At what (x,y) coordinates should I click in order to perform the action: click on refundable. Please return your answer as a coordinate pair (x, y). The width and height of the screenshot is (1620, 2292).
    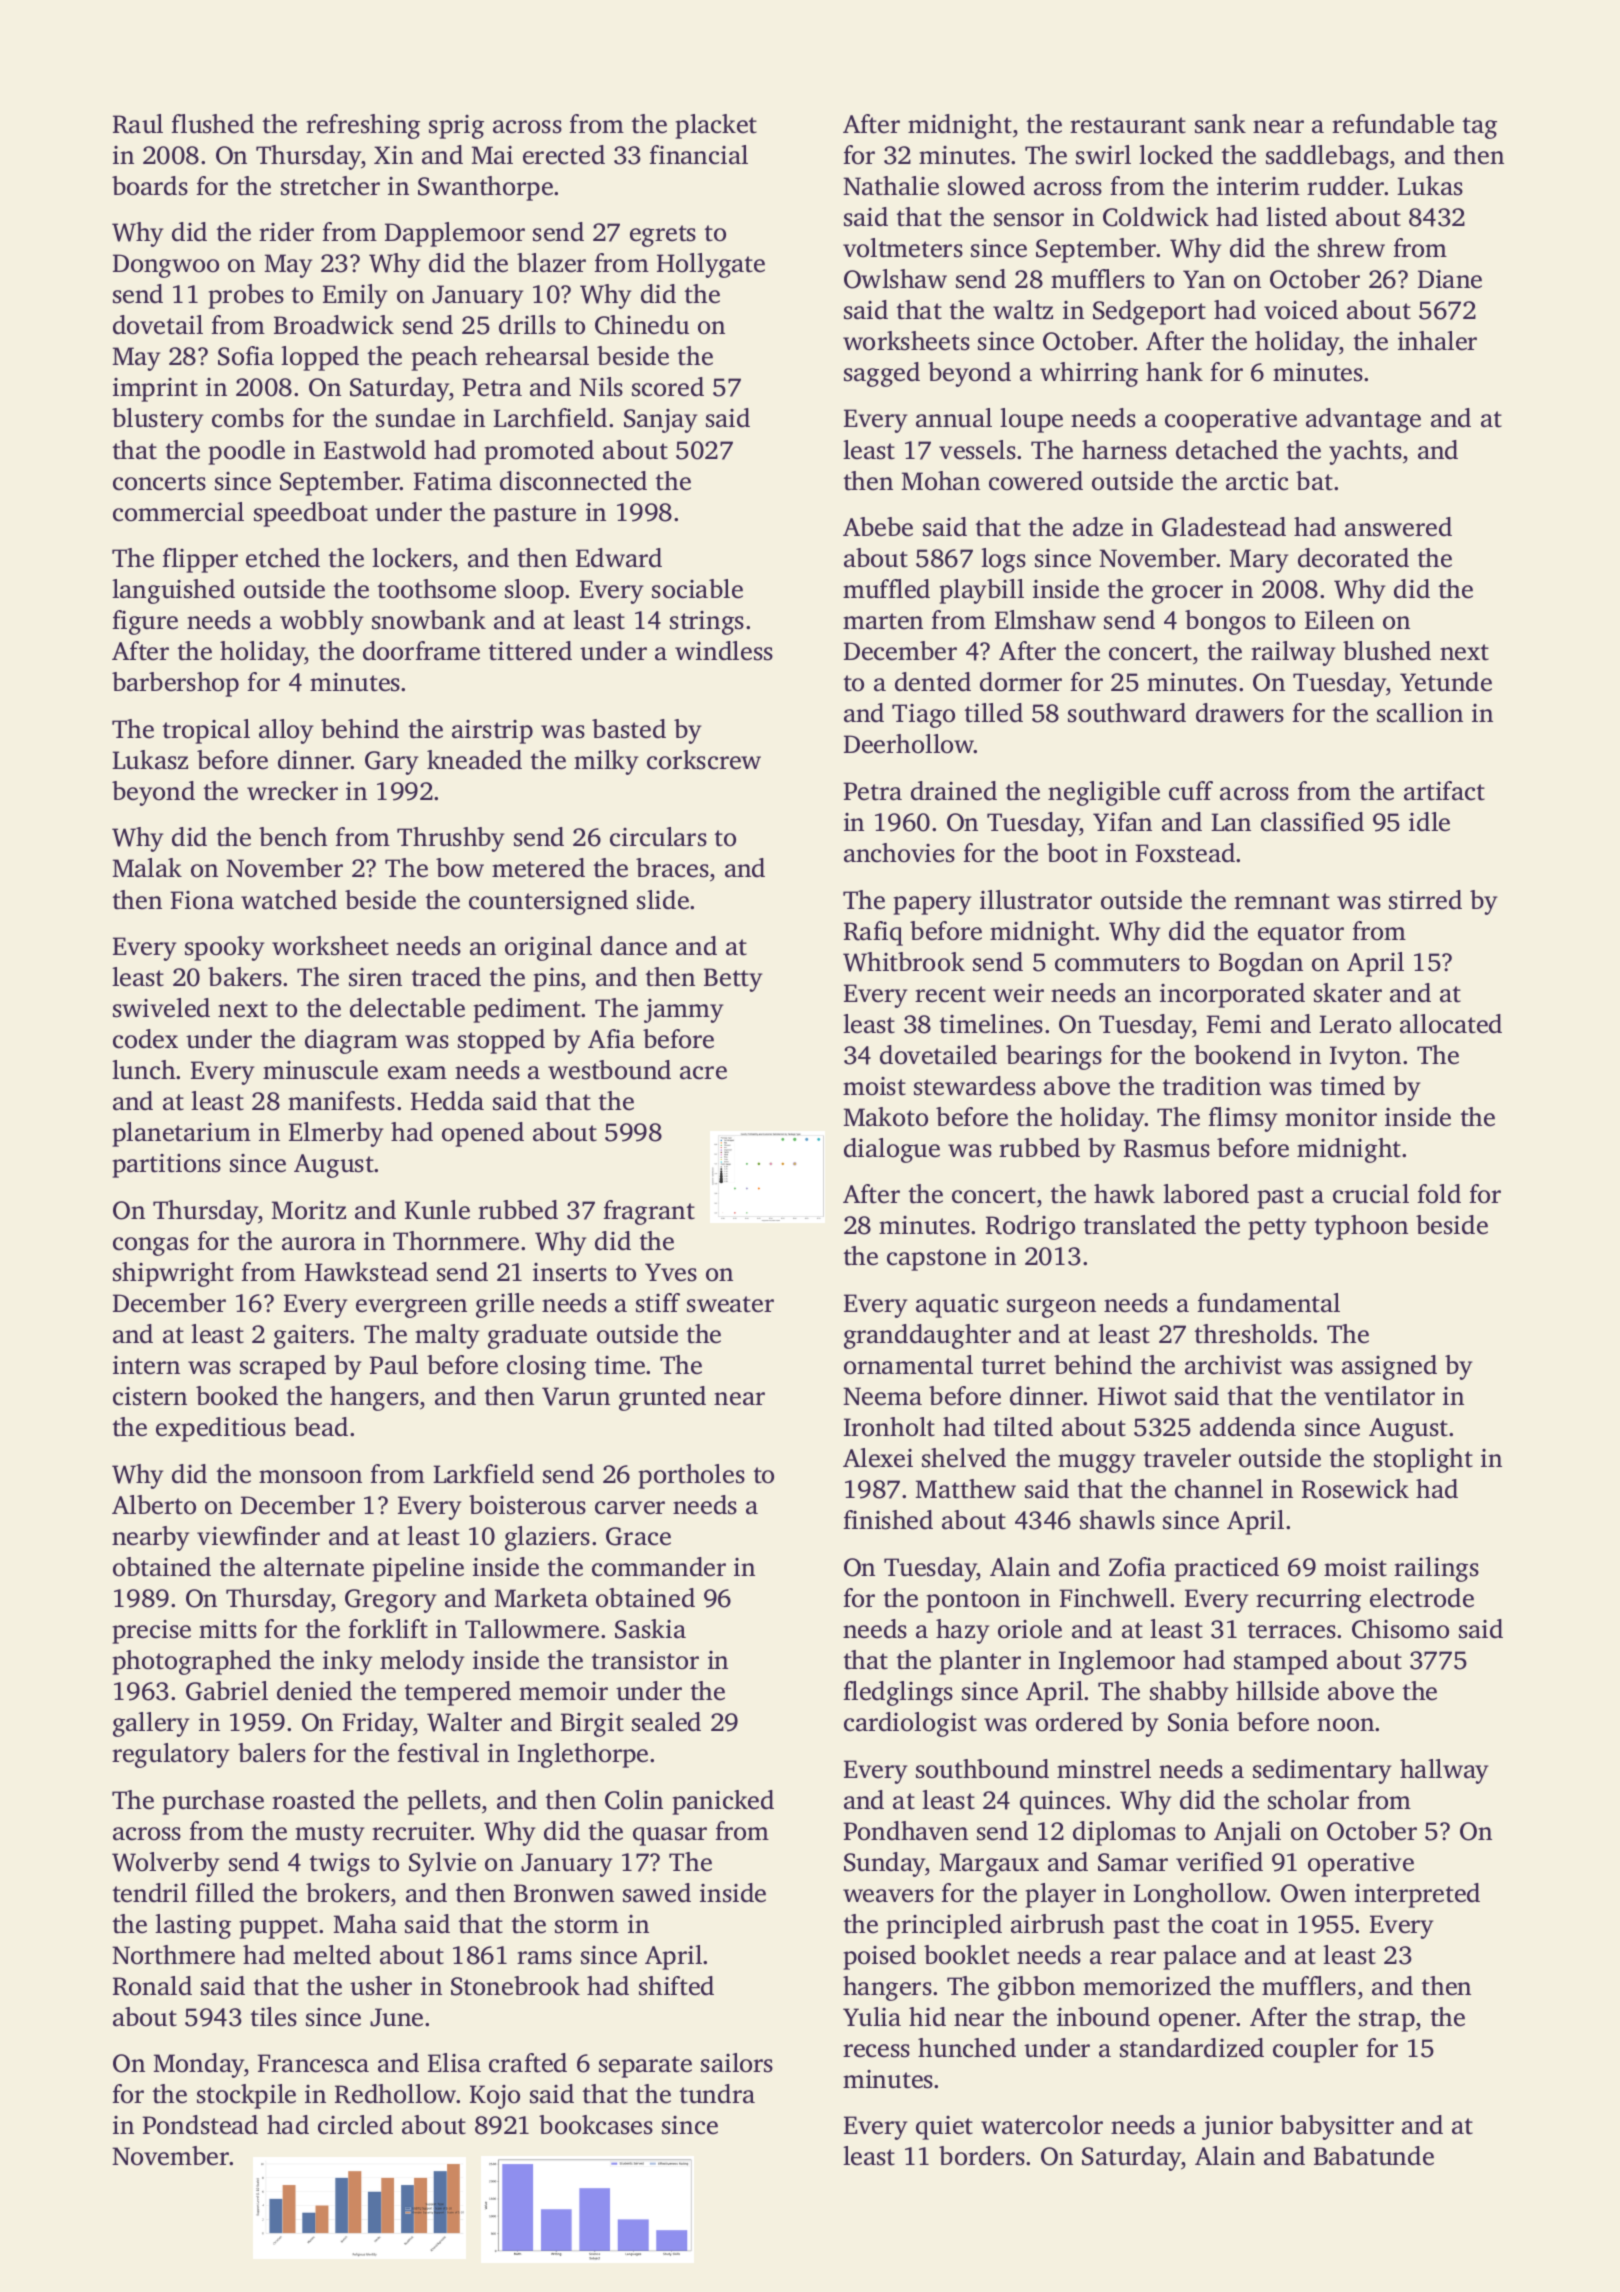
    Looking at the image, I should click on (1393, 124).
